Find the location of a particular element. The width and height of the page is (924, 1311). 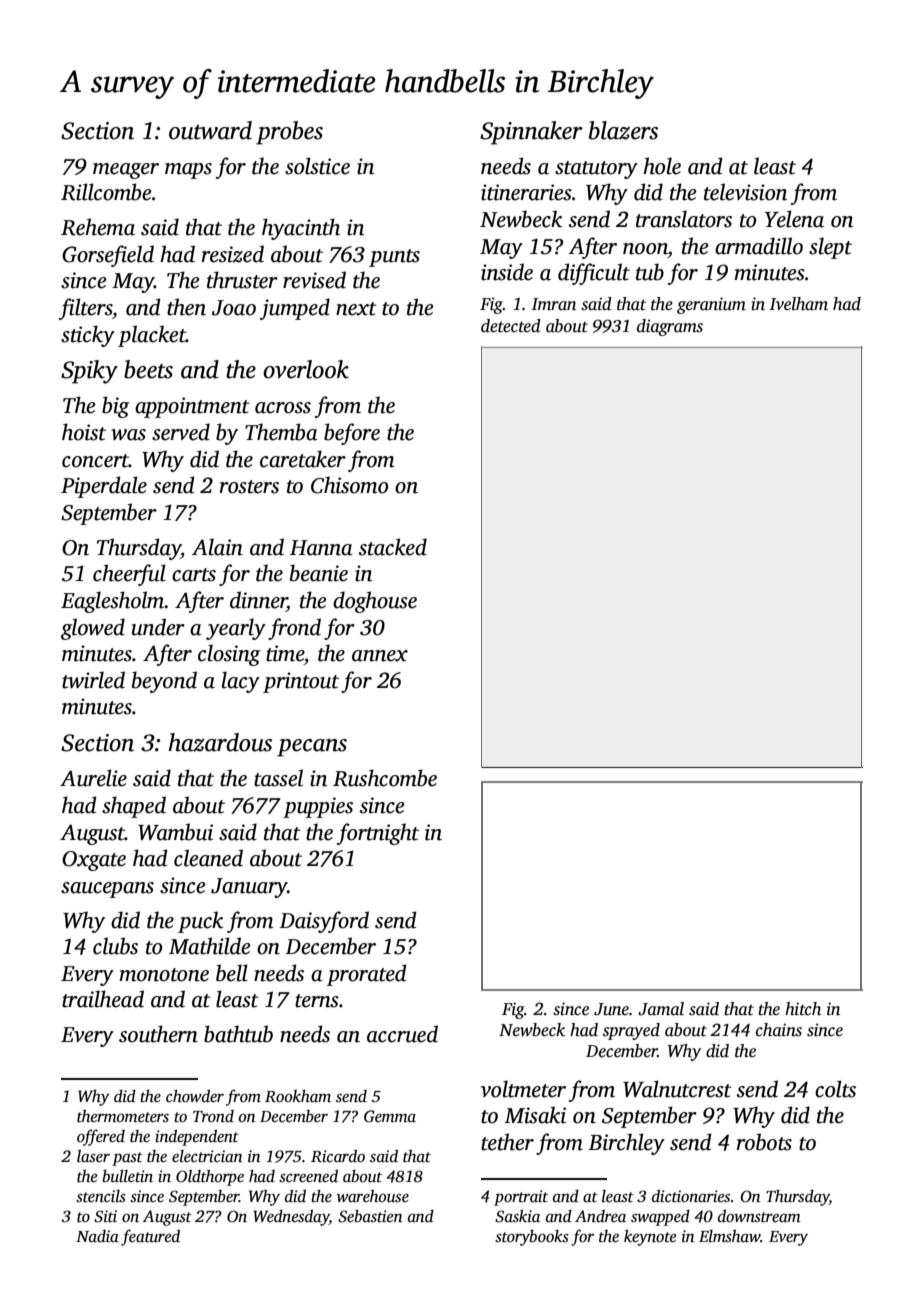

then is located at coordinates (186, 307).
